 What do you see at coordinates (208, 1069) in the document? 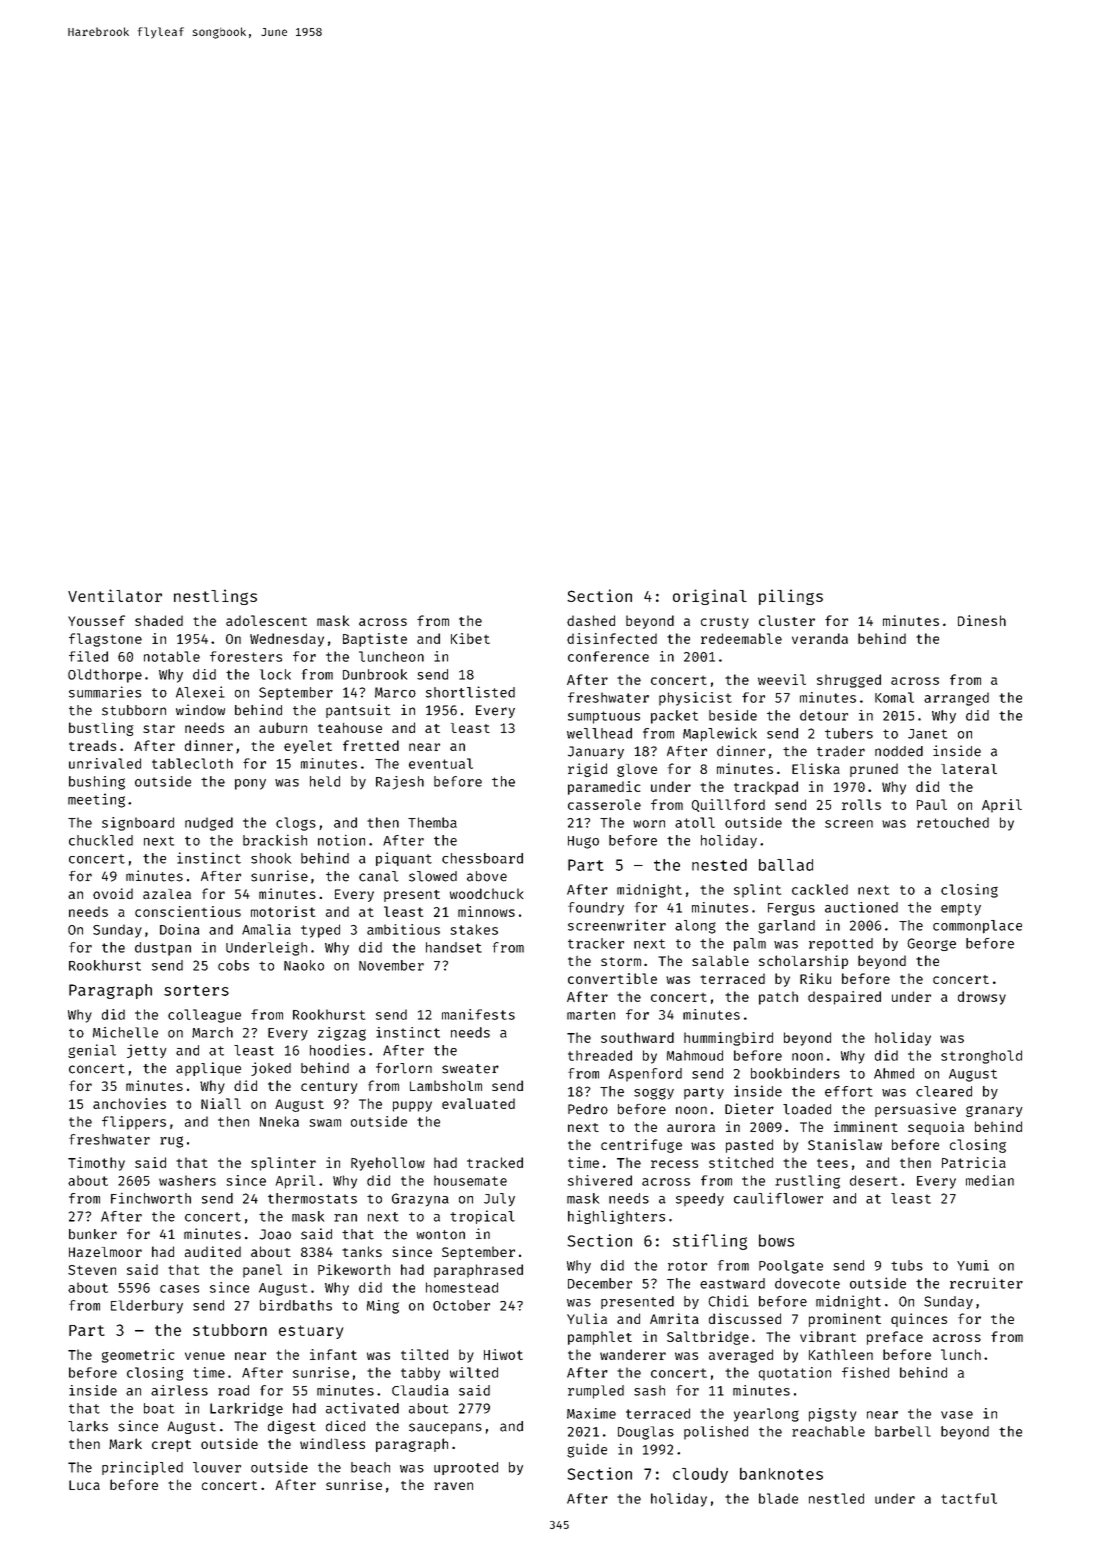
I see `applique` at bounding box center [208, 1069].
